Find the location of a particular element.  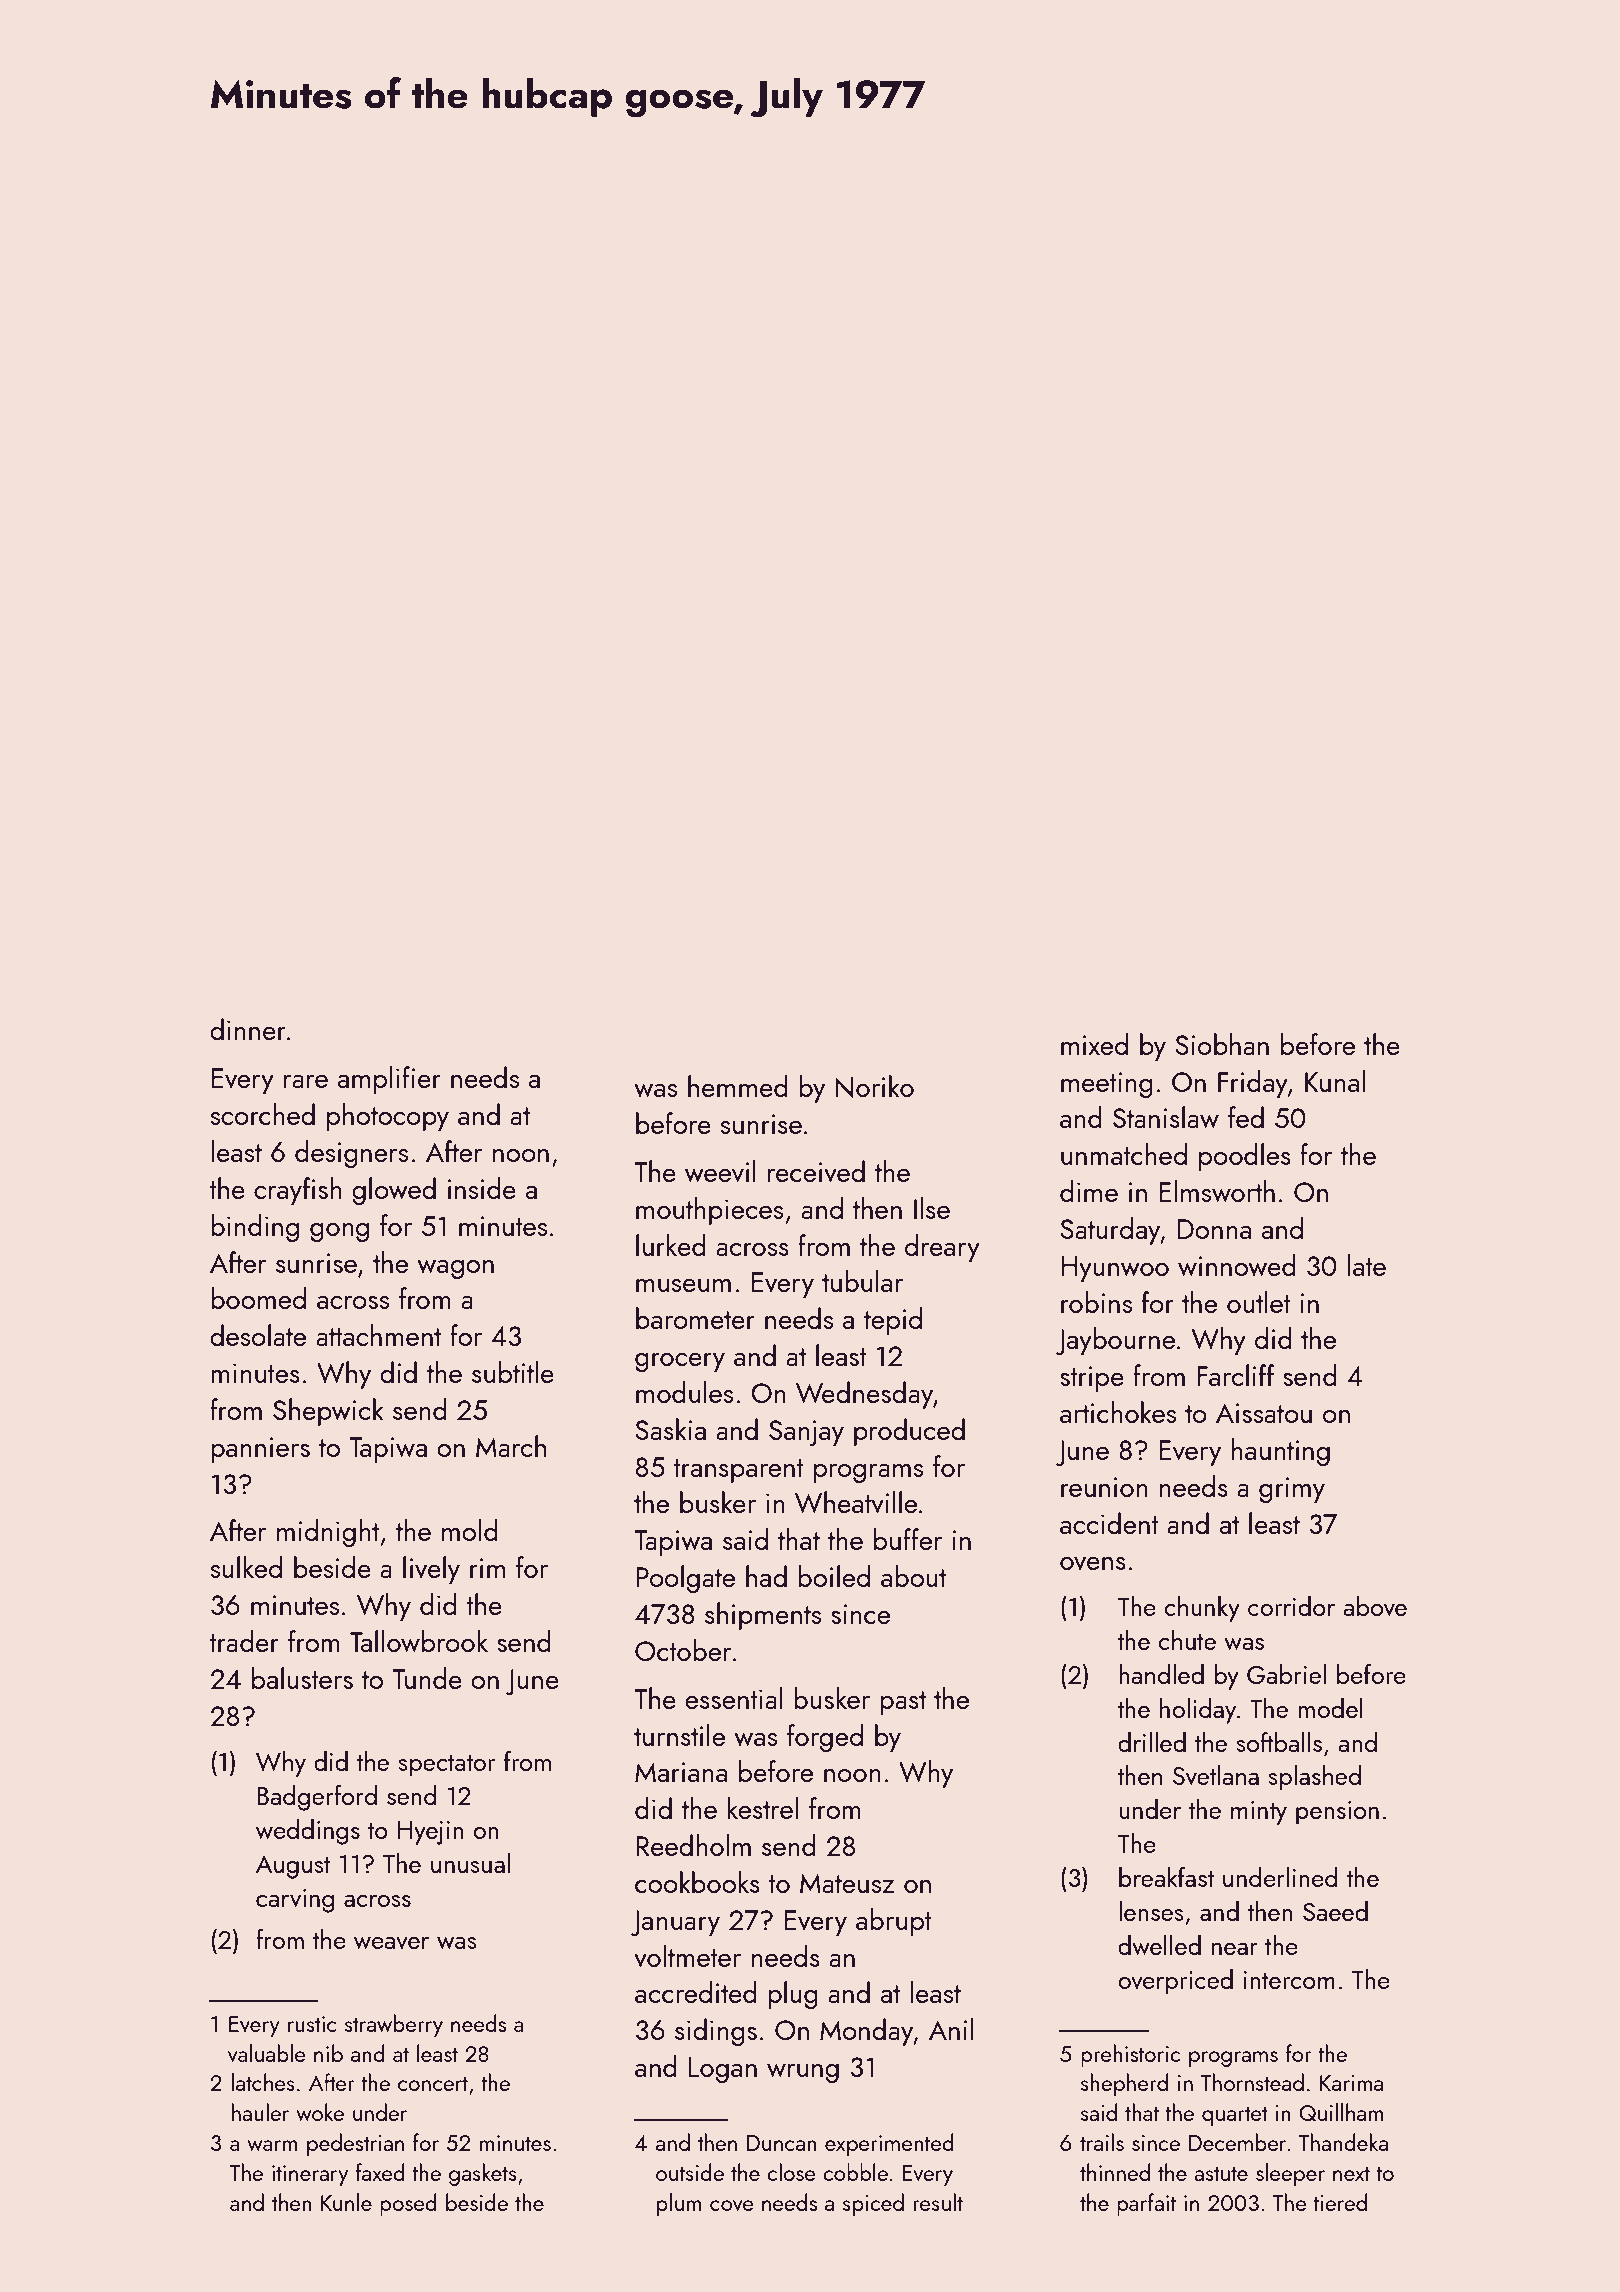

wagon is located at coordinates (455, 1269).
